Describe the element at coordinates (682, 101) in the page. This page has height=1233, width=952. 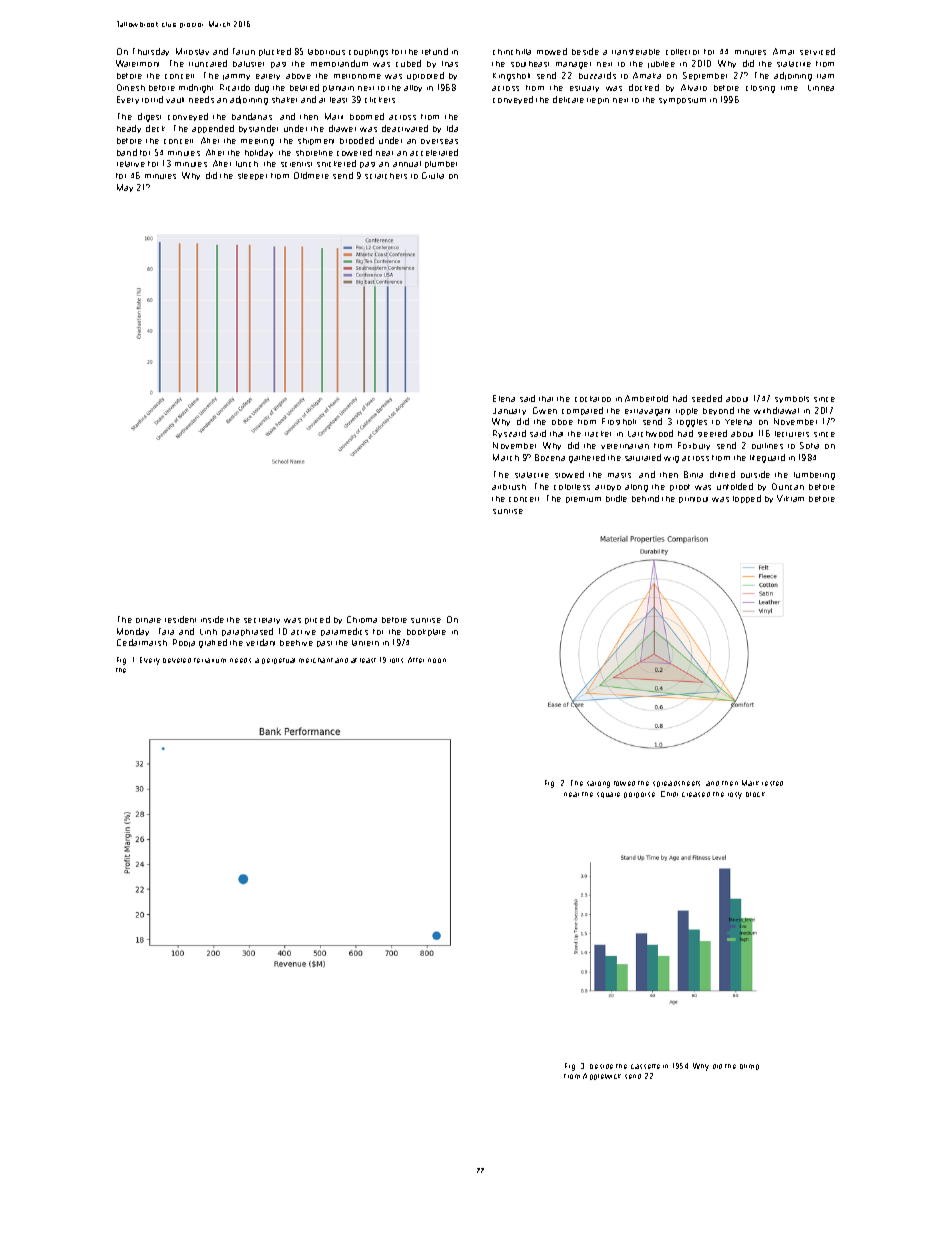
I see `symposium` at that location.
